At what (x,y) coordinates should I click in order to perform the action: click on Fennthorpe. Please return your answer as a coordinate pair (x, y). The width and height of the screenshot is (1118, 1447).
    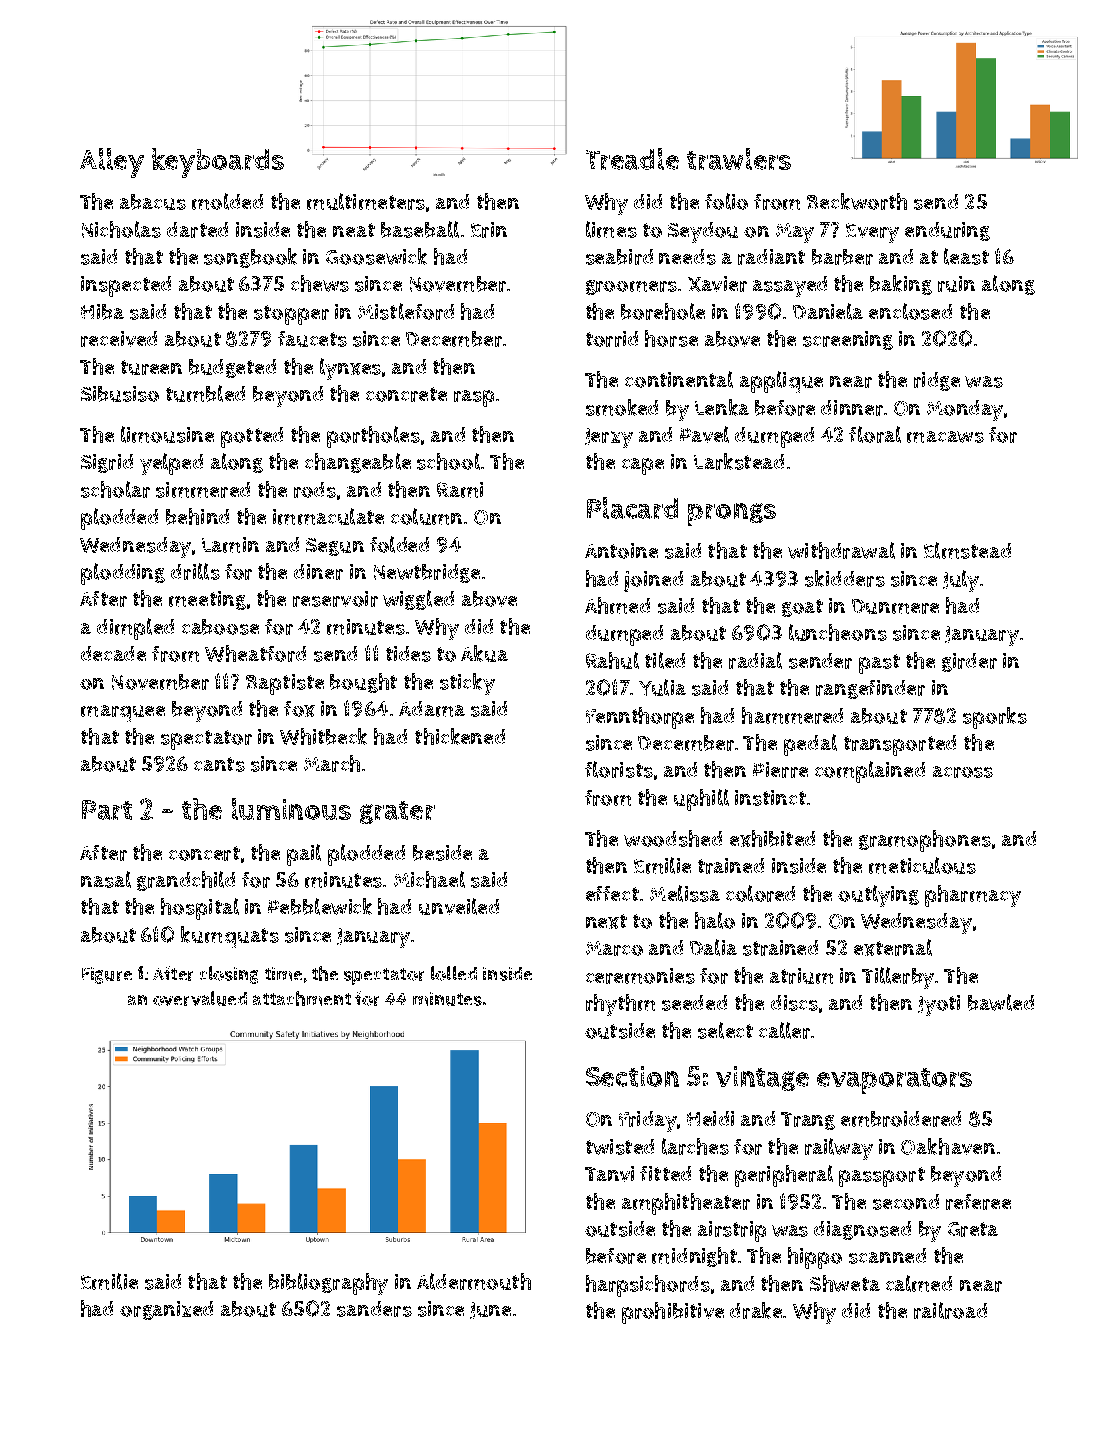
    Looking at the image, I should click on (640, 718).
